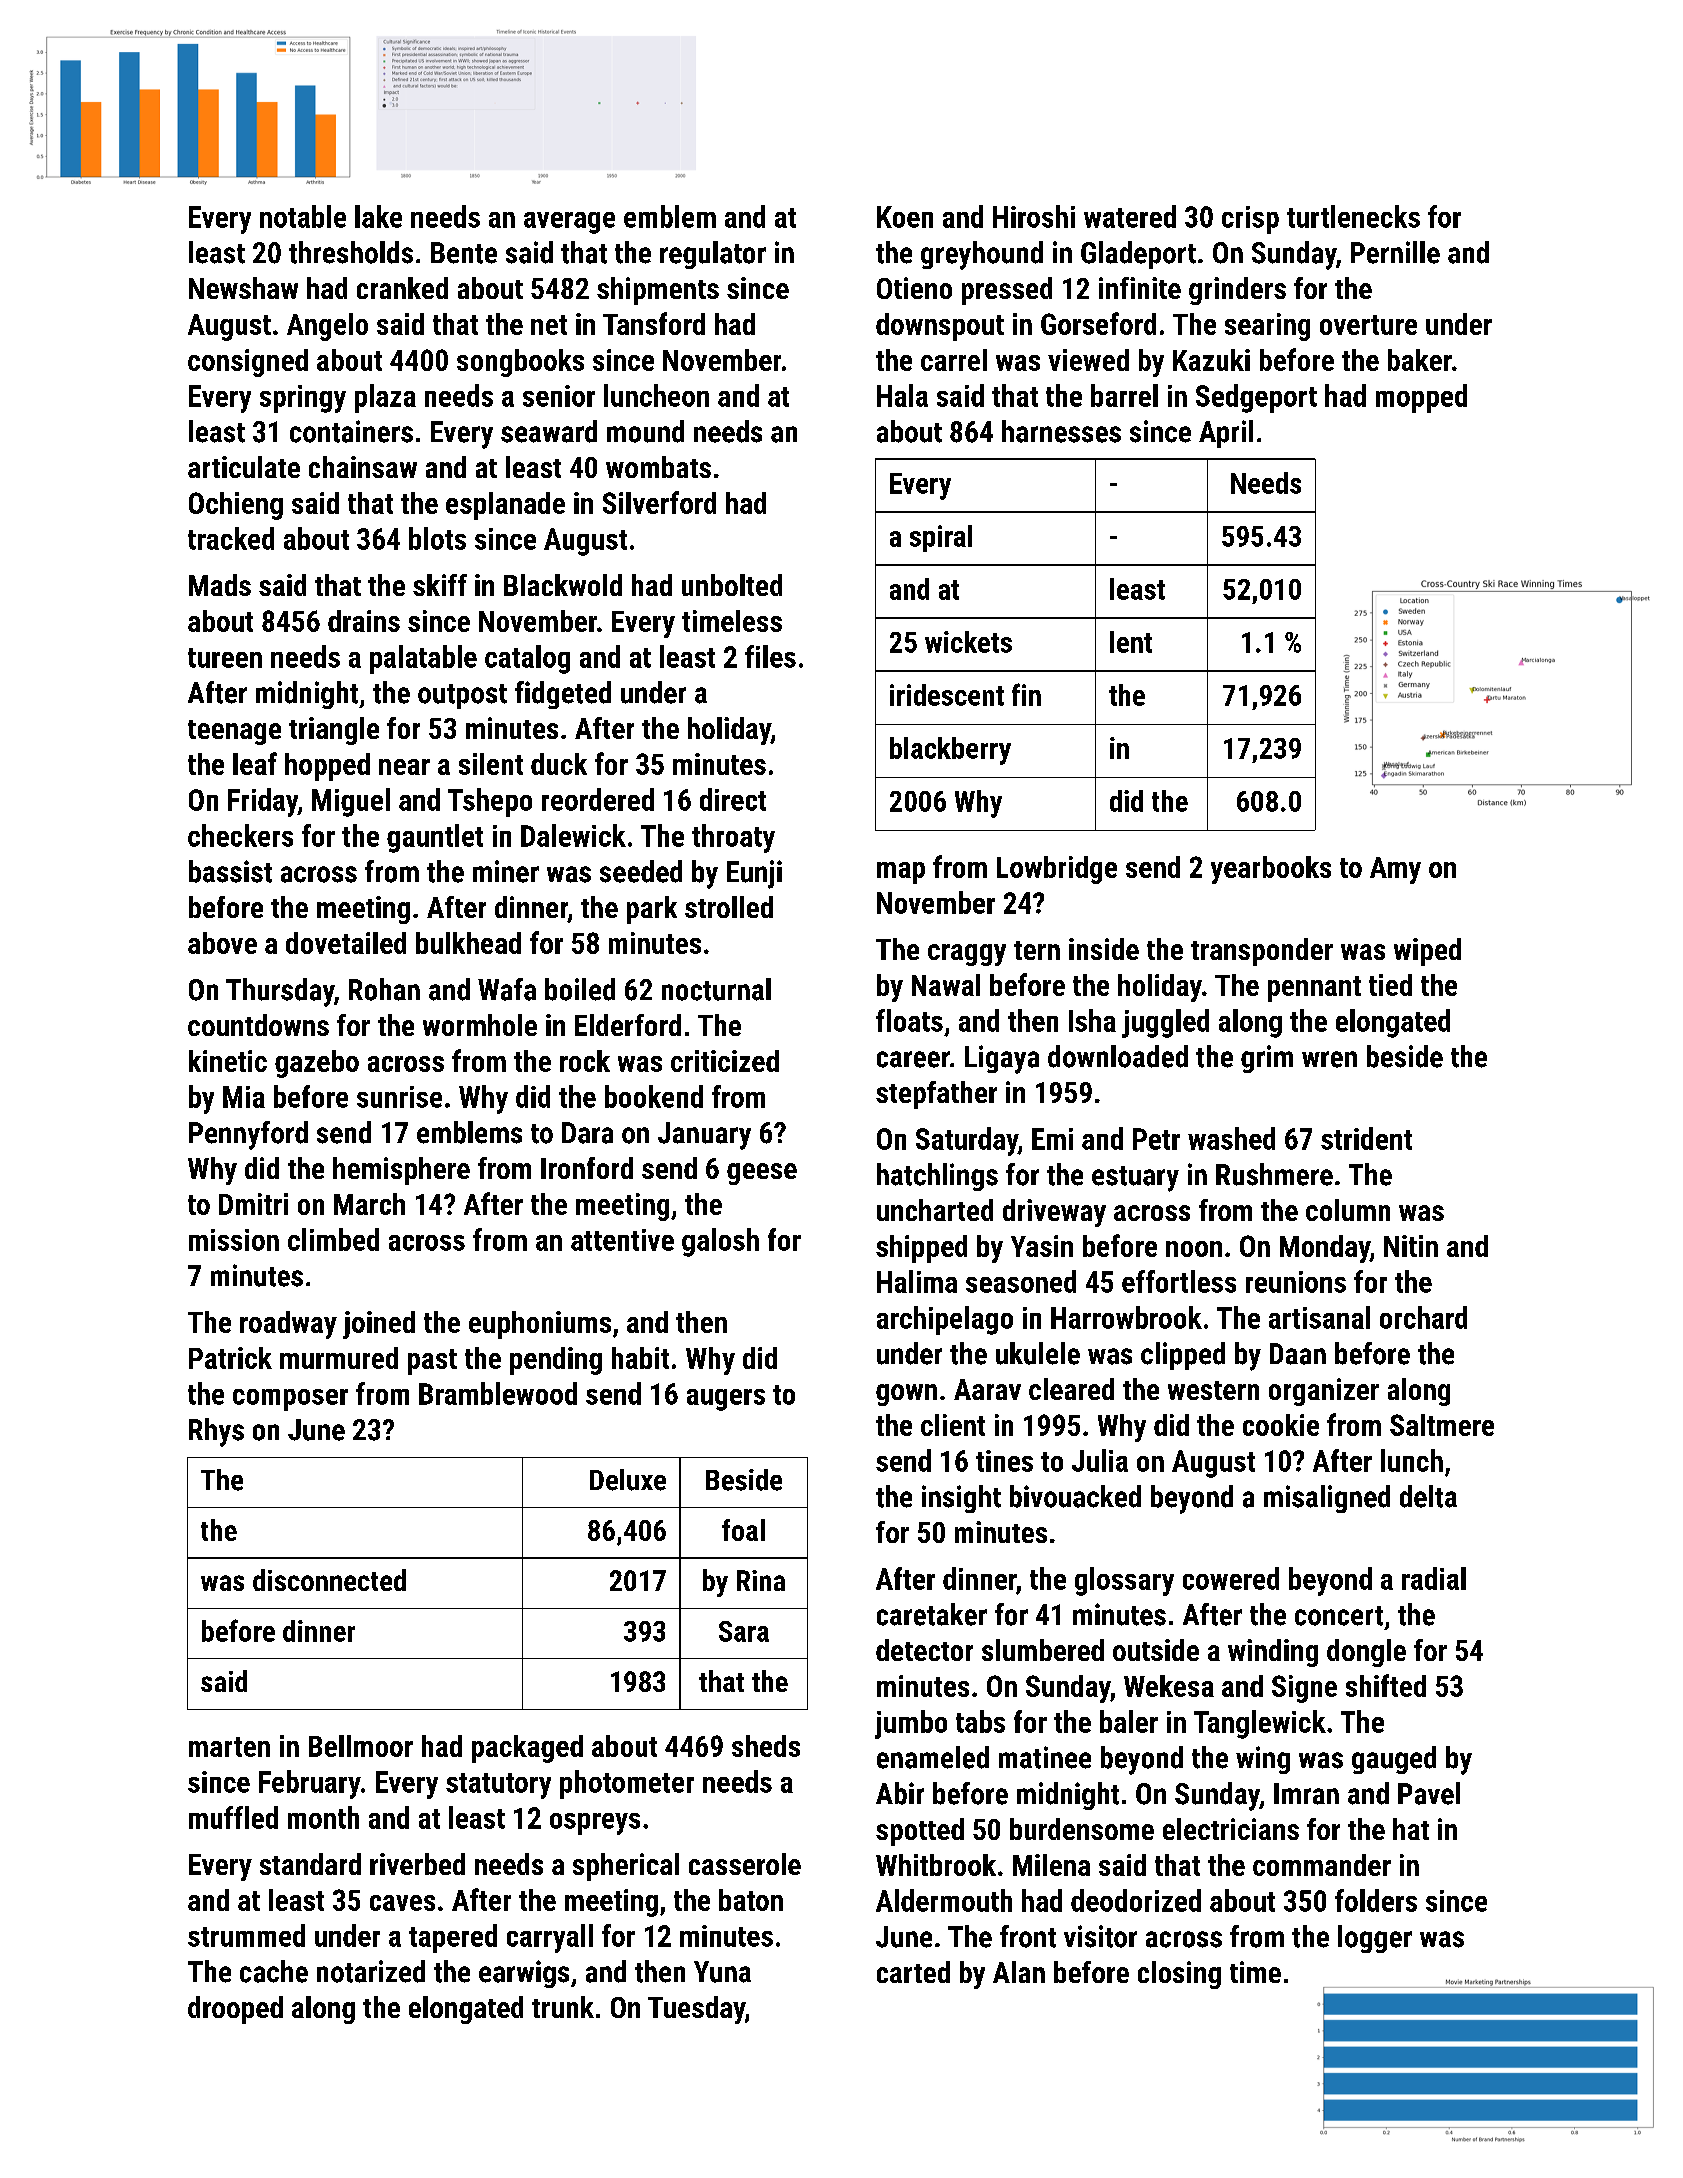 Image resolution: width=1683 pixels, height=2178 pixels. What do you see at coordinates (1395, 252) in the document?
I see `Pernille` at bounding box center [1395, 252].
